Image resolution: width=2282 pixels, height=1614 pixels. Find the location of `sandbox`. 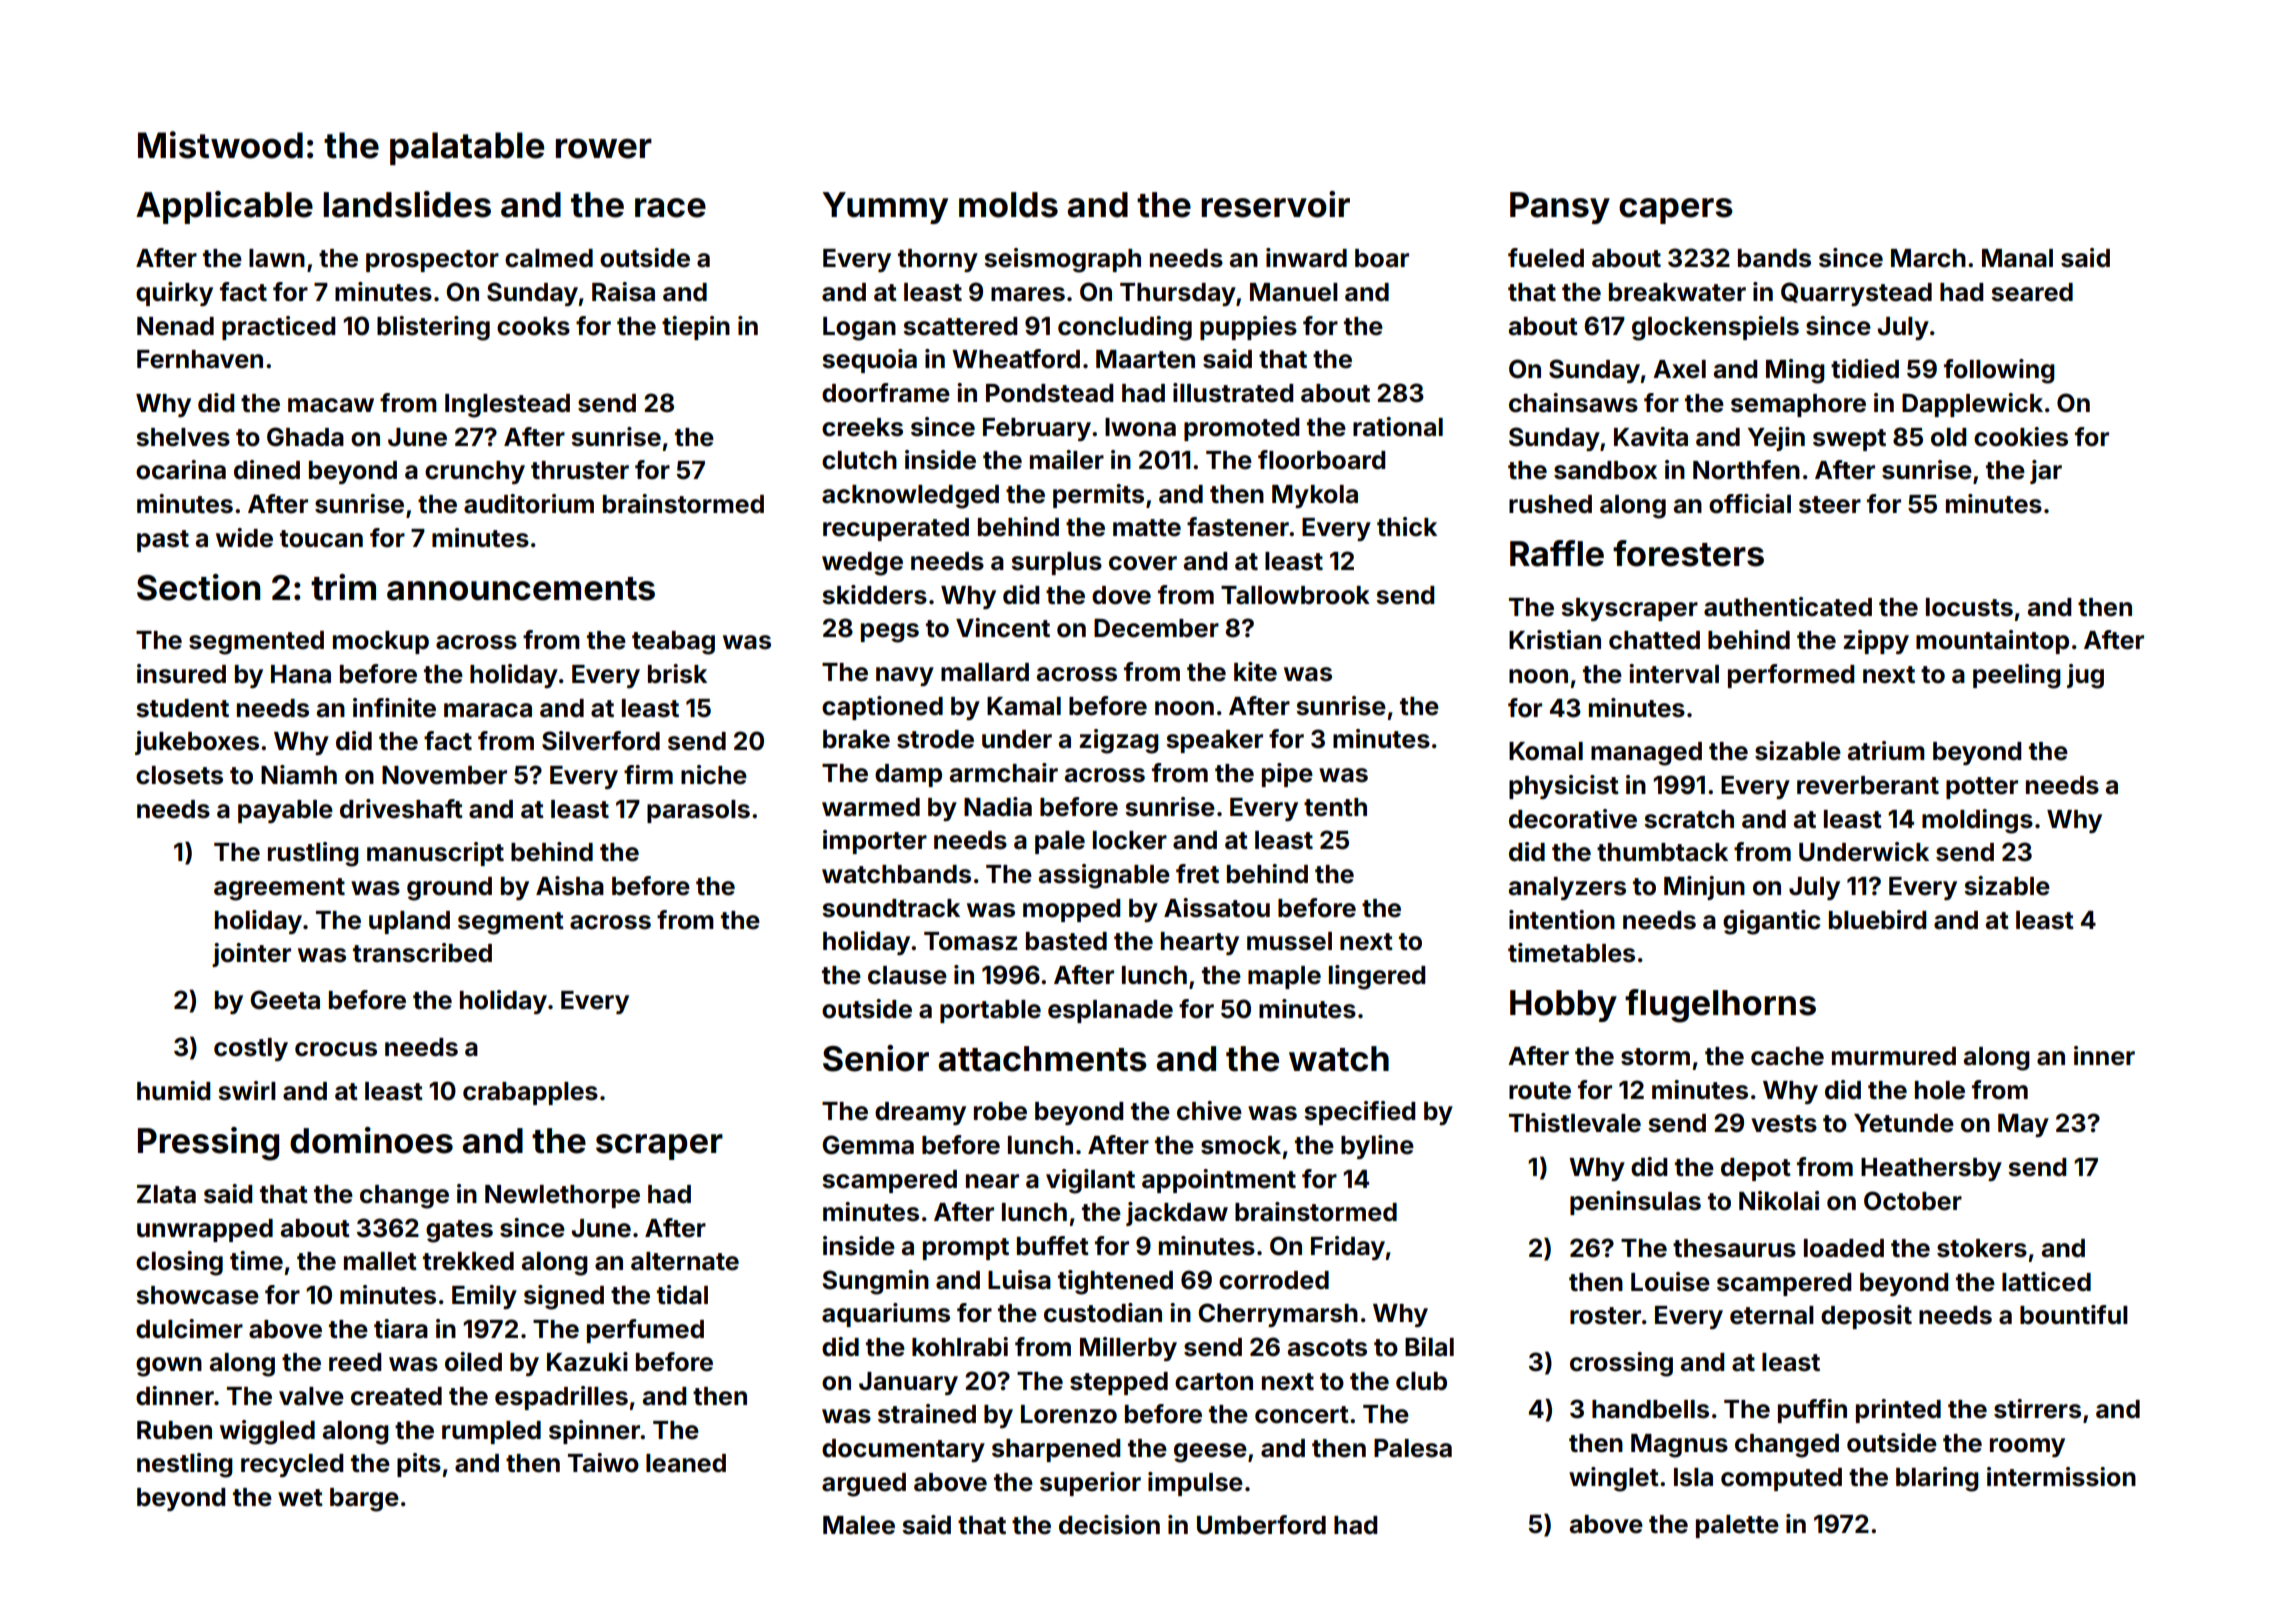

sandbox is located at coordinates (1605, 470).
